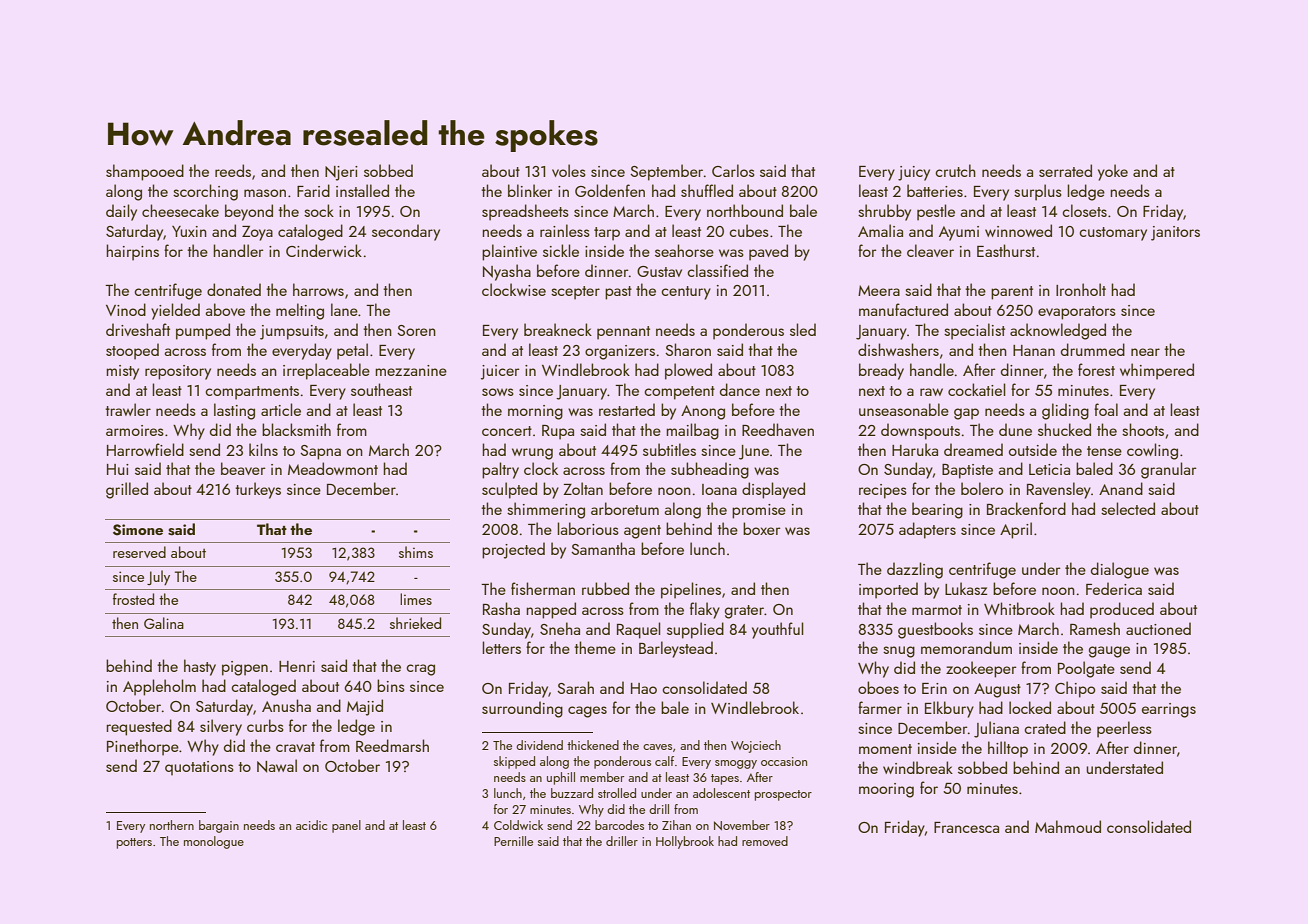  Describe the element at coordinates (1065, 170) in the document. I see `serrated` at that location.
